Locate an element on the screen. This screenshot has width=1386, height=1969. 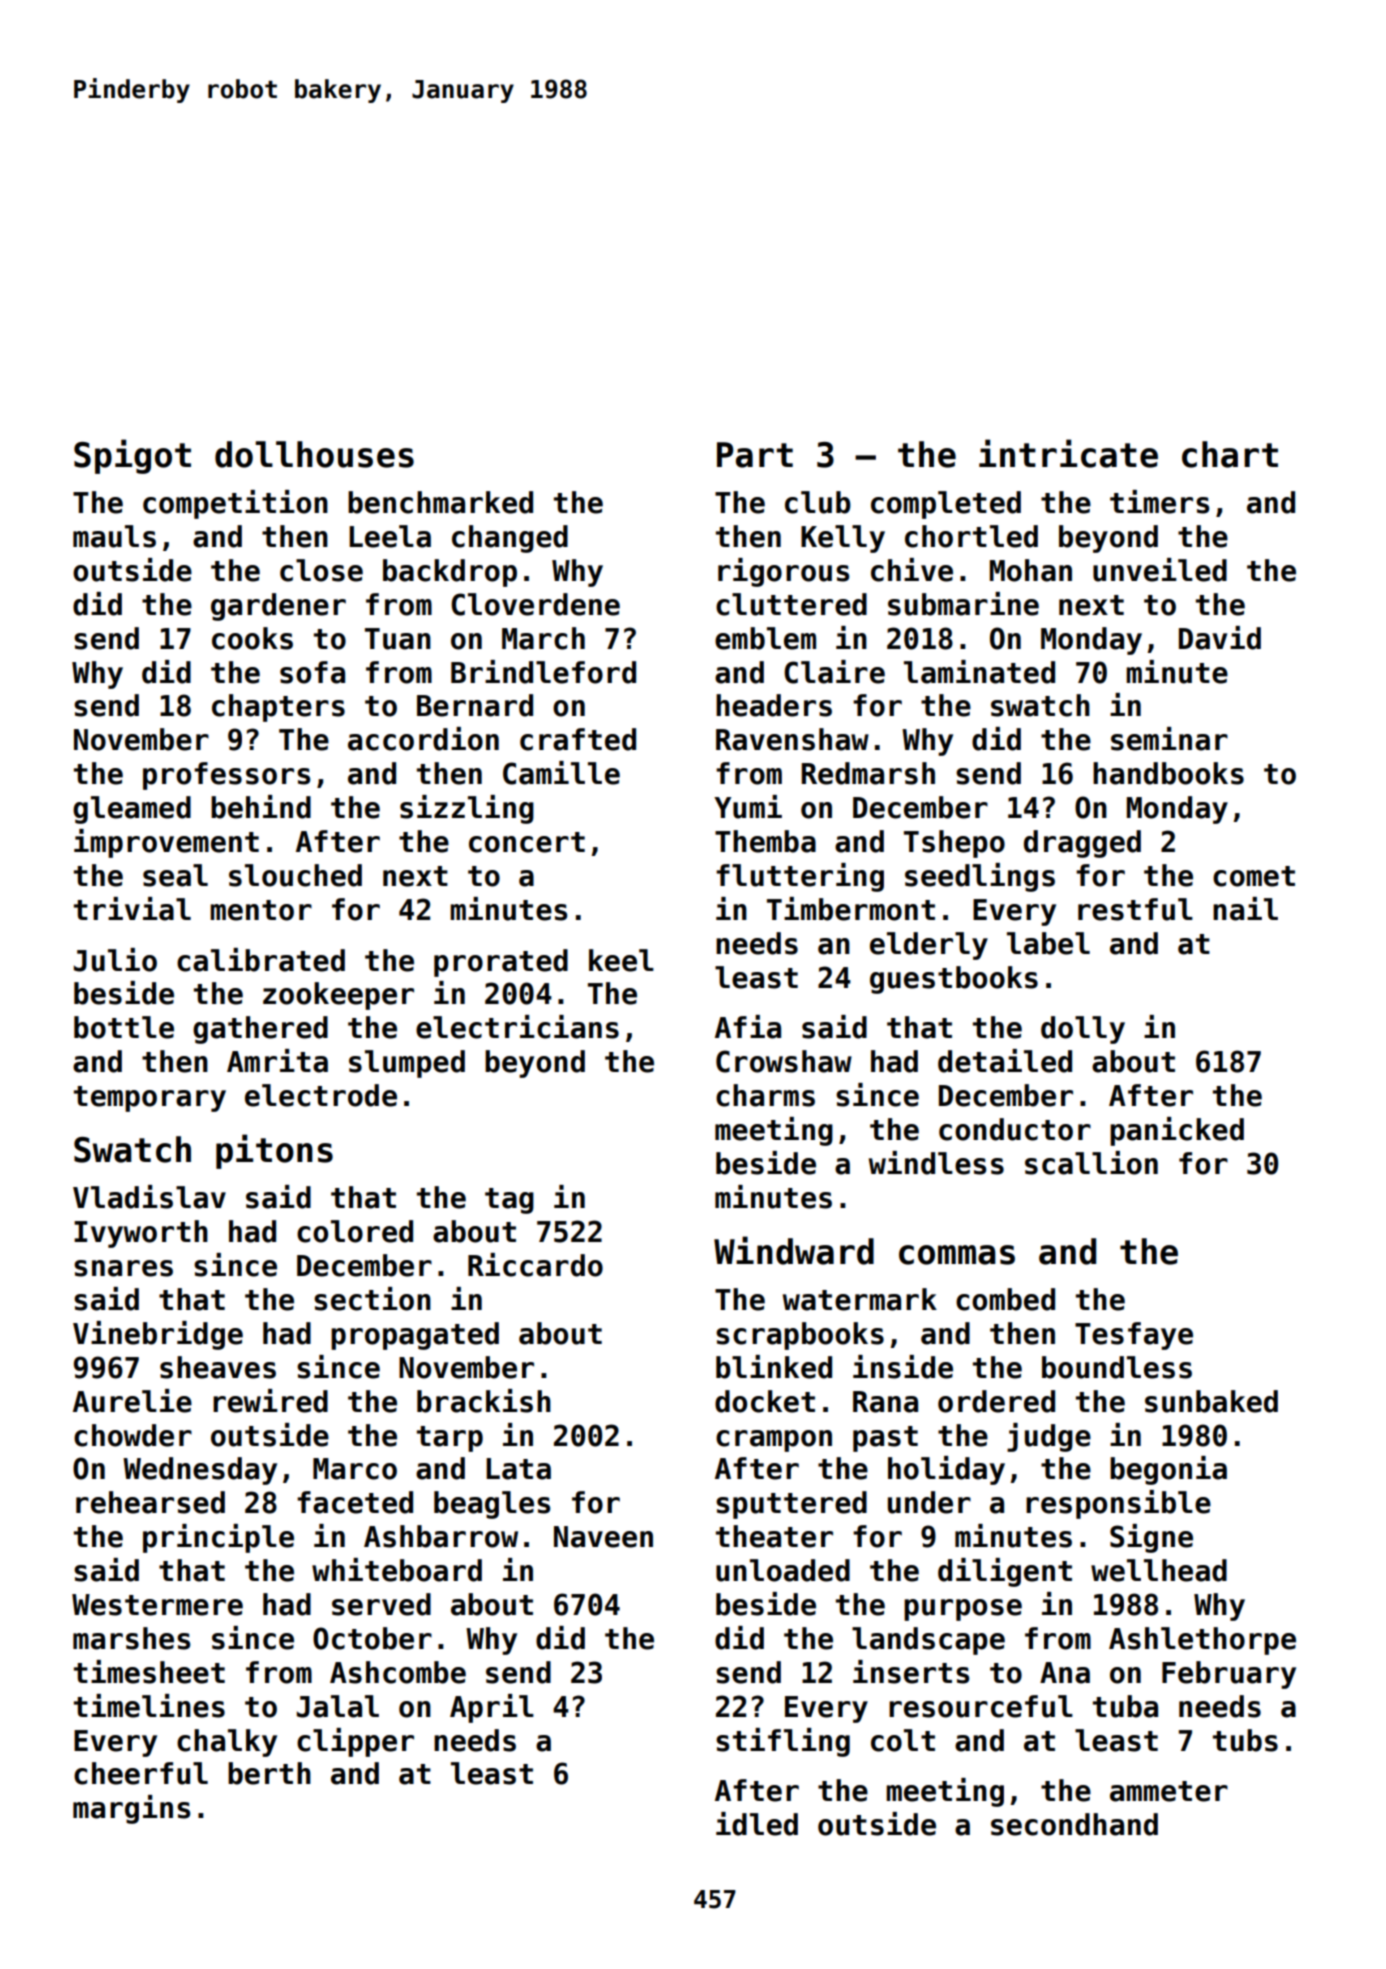
idled is located at coordinates (757, 1824).
